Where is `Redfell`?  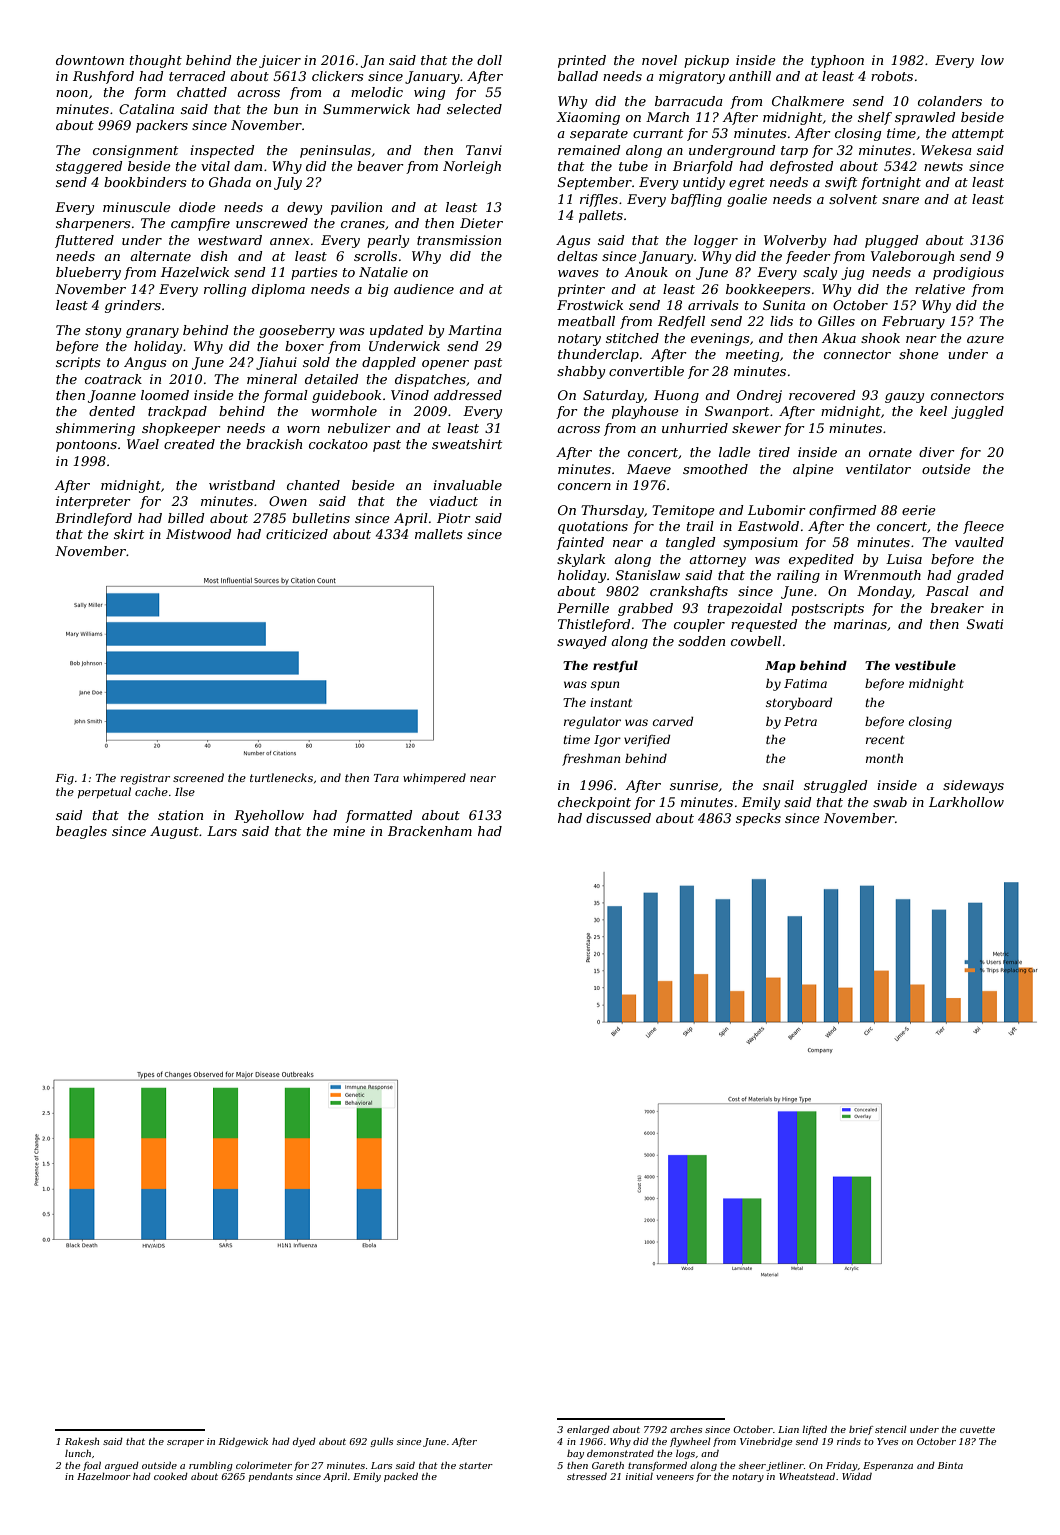
Redfell is located at coordinates (681, 322).
